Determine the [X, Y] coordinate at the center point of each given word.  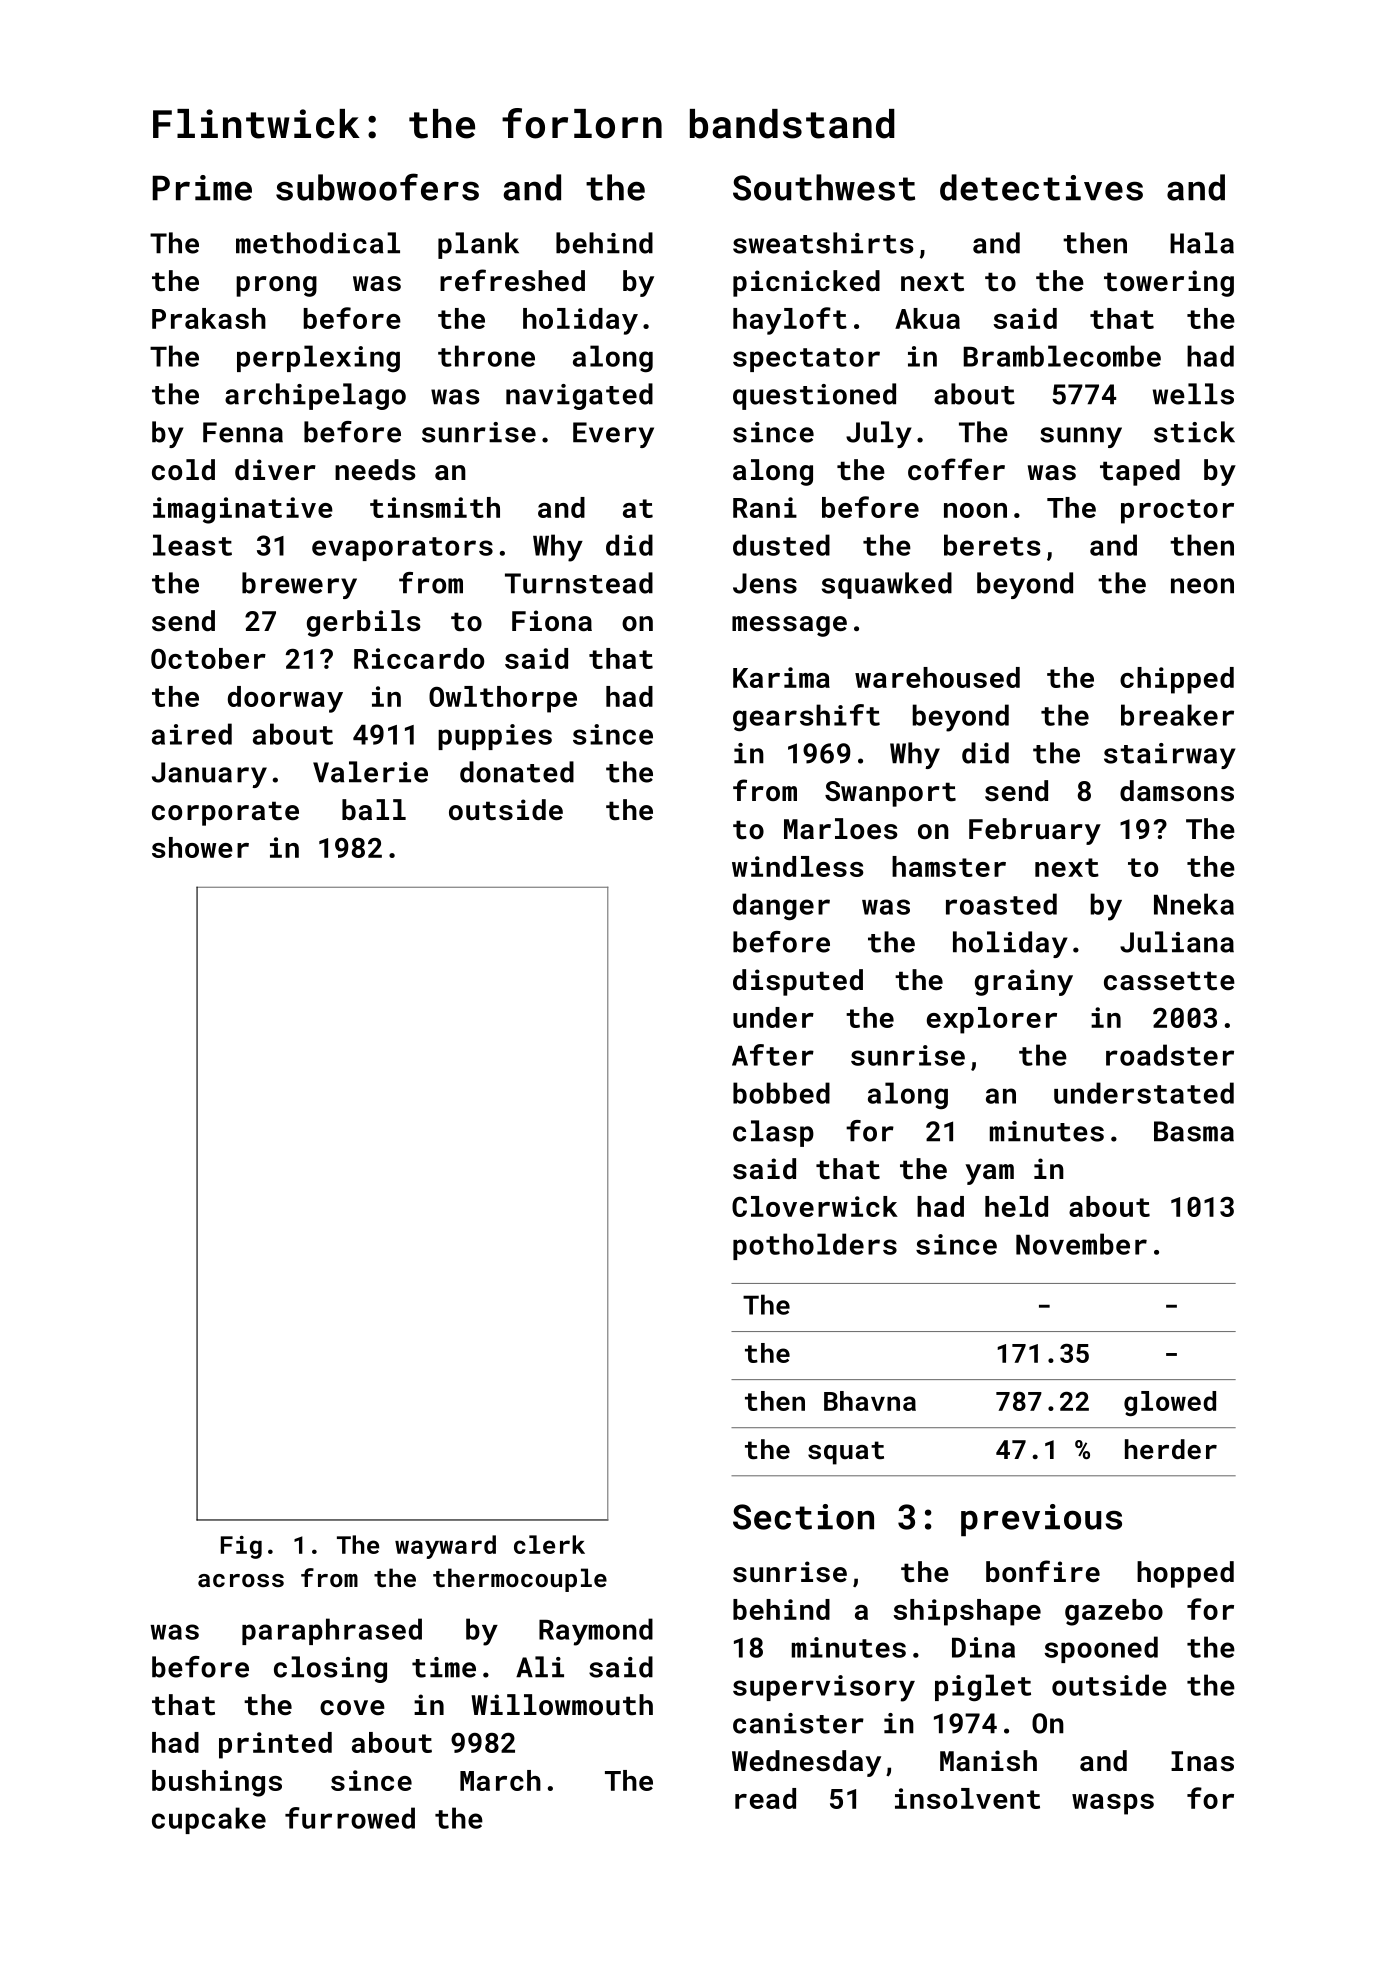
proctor [1177, 511]
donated [517, 772]
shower [200, 847]
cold [183, 470]
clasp [773, 1133]
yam [989, 1174]
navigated [579, 396]
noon [975, 510]
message [789, 626]
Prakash [209, 318]
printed [275, 1745]
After [773, 1055]
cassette [1169, 981]
